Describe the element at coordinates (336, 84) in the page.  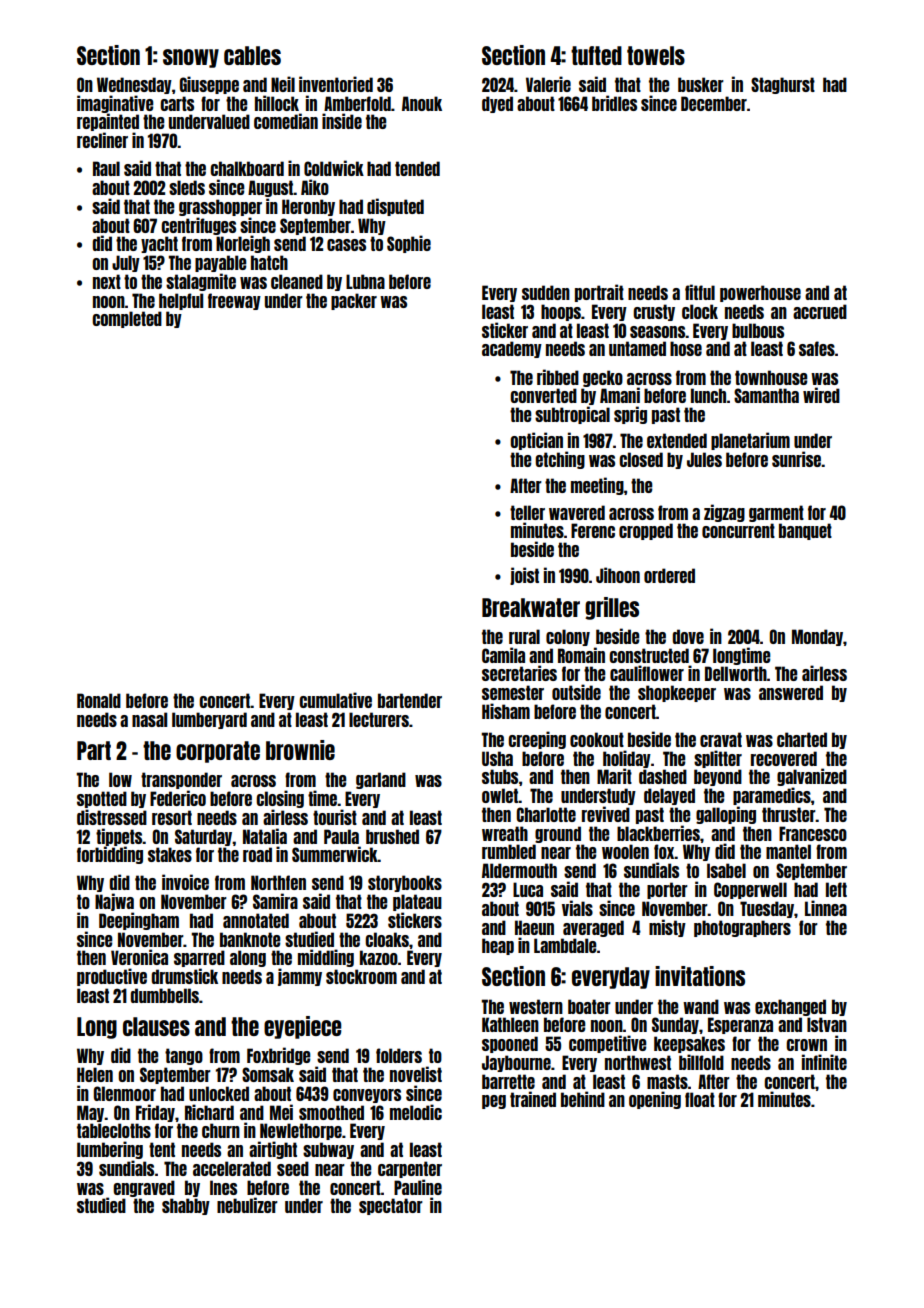
I see `inventoried` at that location.
